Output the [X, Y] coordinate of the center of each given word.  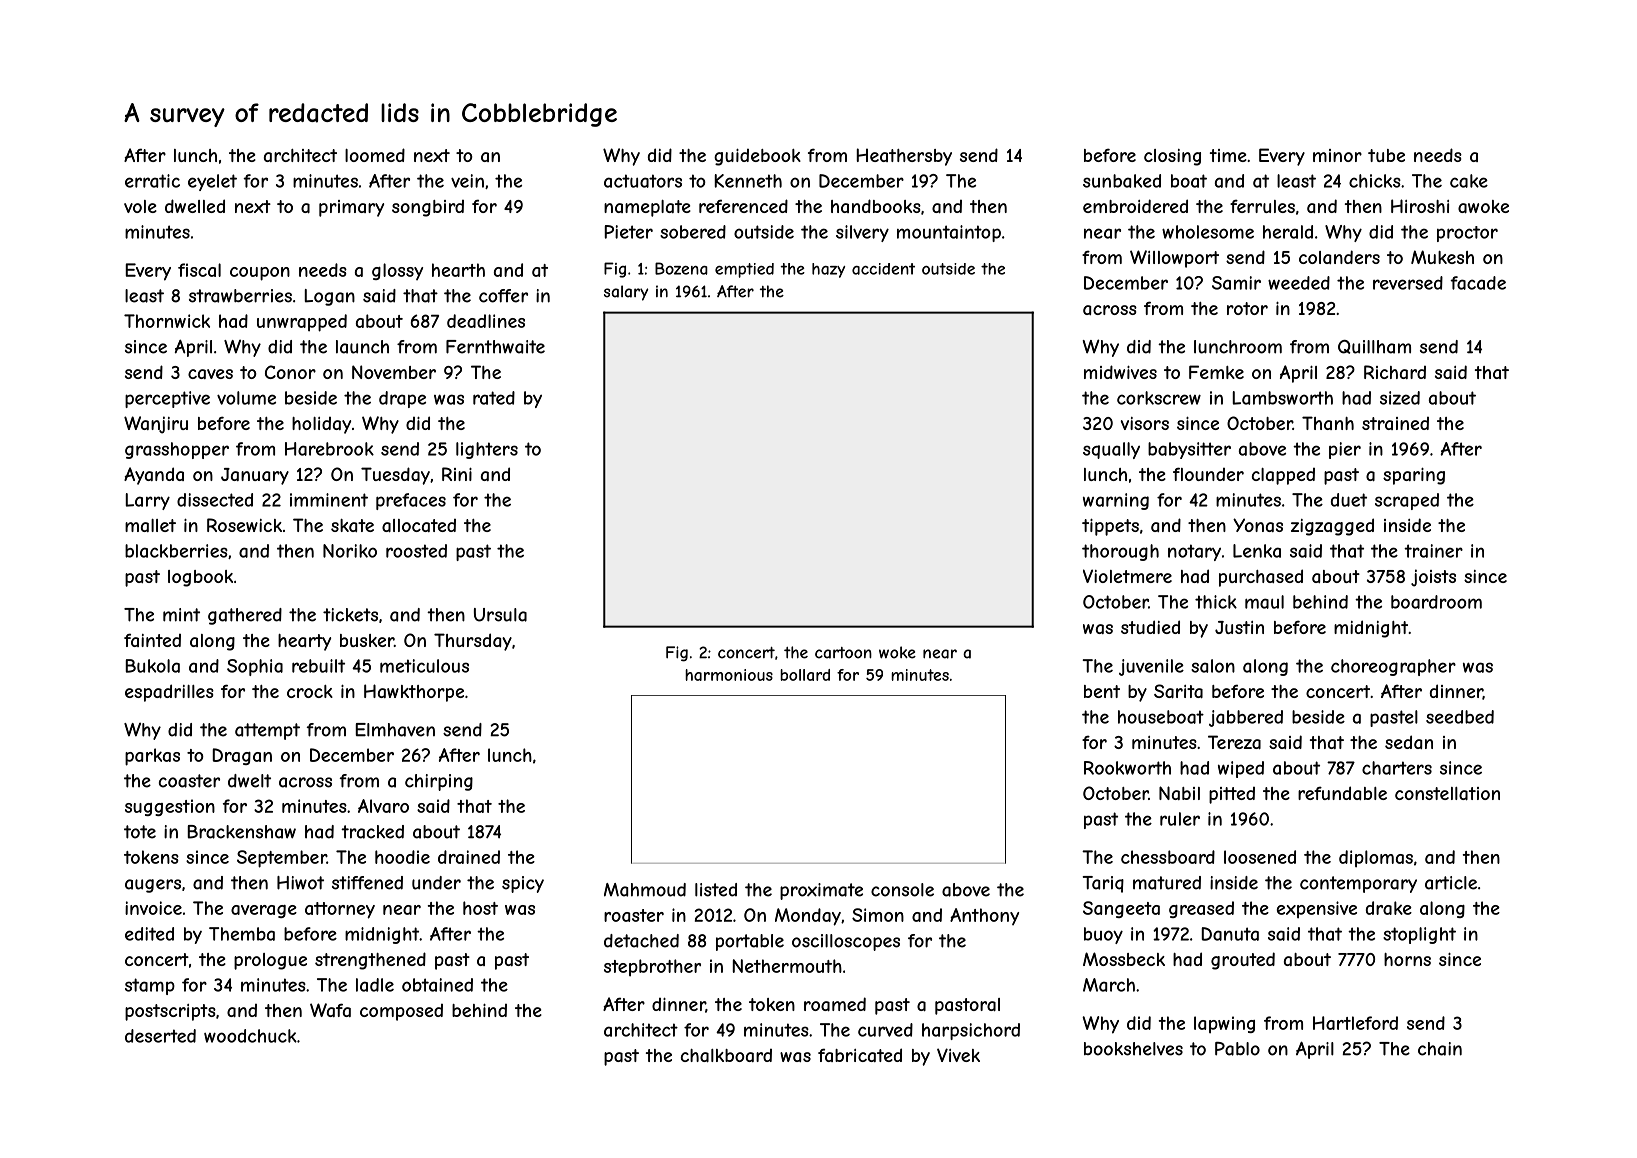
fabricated [860, 1055]
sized [1400, 398]
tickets [350, 615]
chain [1440, 1049]
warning [1116, 501]
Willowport [1174, 259]
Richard [1395, 372]
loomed [375, 155]
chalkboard [726, 1055]
